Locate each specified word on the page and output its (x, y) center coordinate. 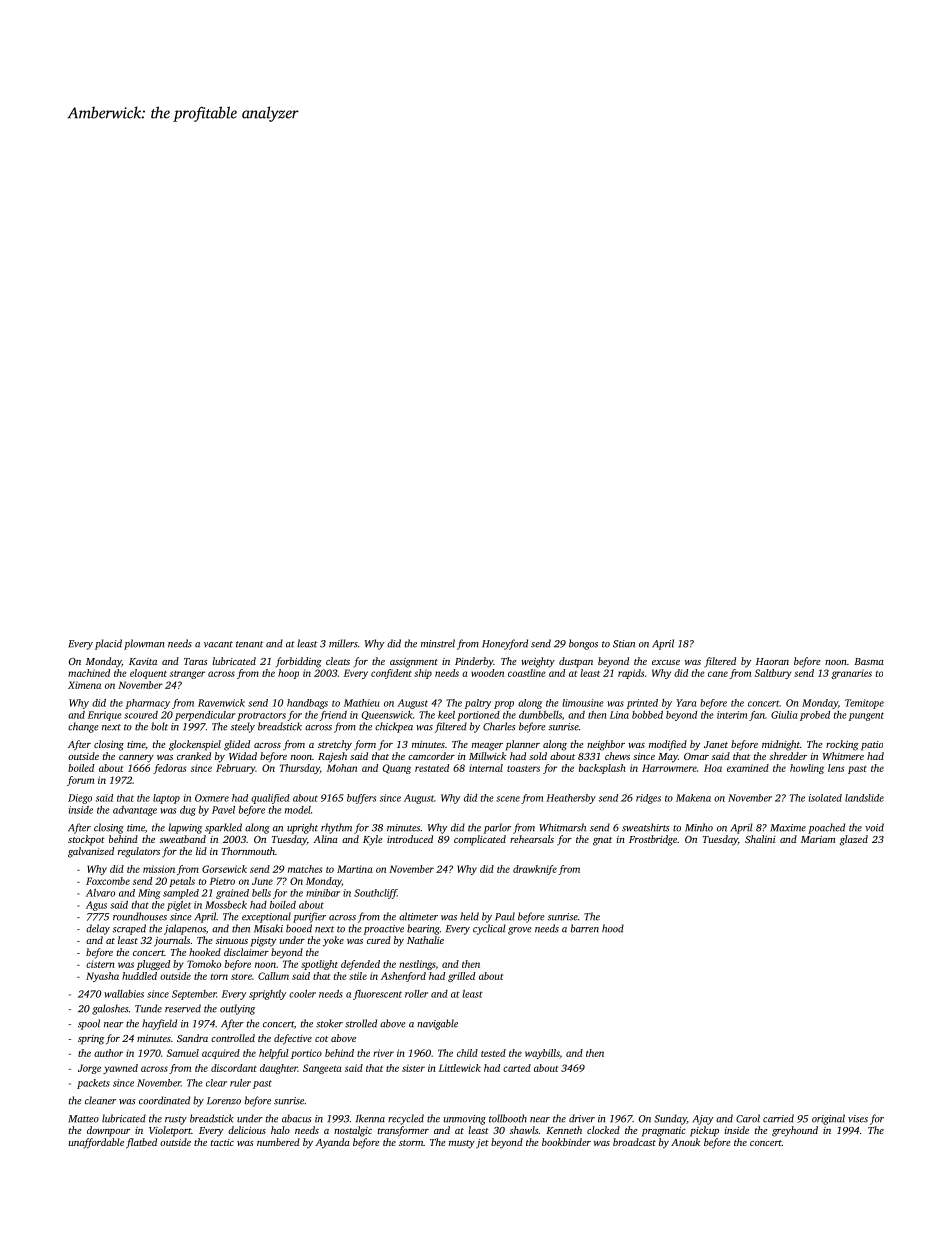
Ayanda (332, 1143)
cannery (136, 759)
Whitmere (843, 756)
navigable (437, 1024)
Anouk (685, 1142)
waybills (542, 1054)
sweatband (183, 839)
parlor (497, 828)
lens (836, 768)
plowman (144, 644)
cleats (338, 661)
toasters (523, 769)
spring (91, 1040)
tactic (222, 1142)
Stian (624, 644)
